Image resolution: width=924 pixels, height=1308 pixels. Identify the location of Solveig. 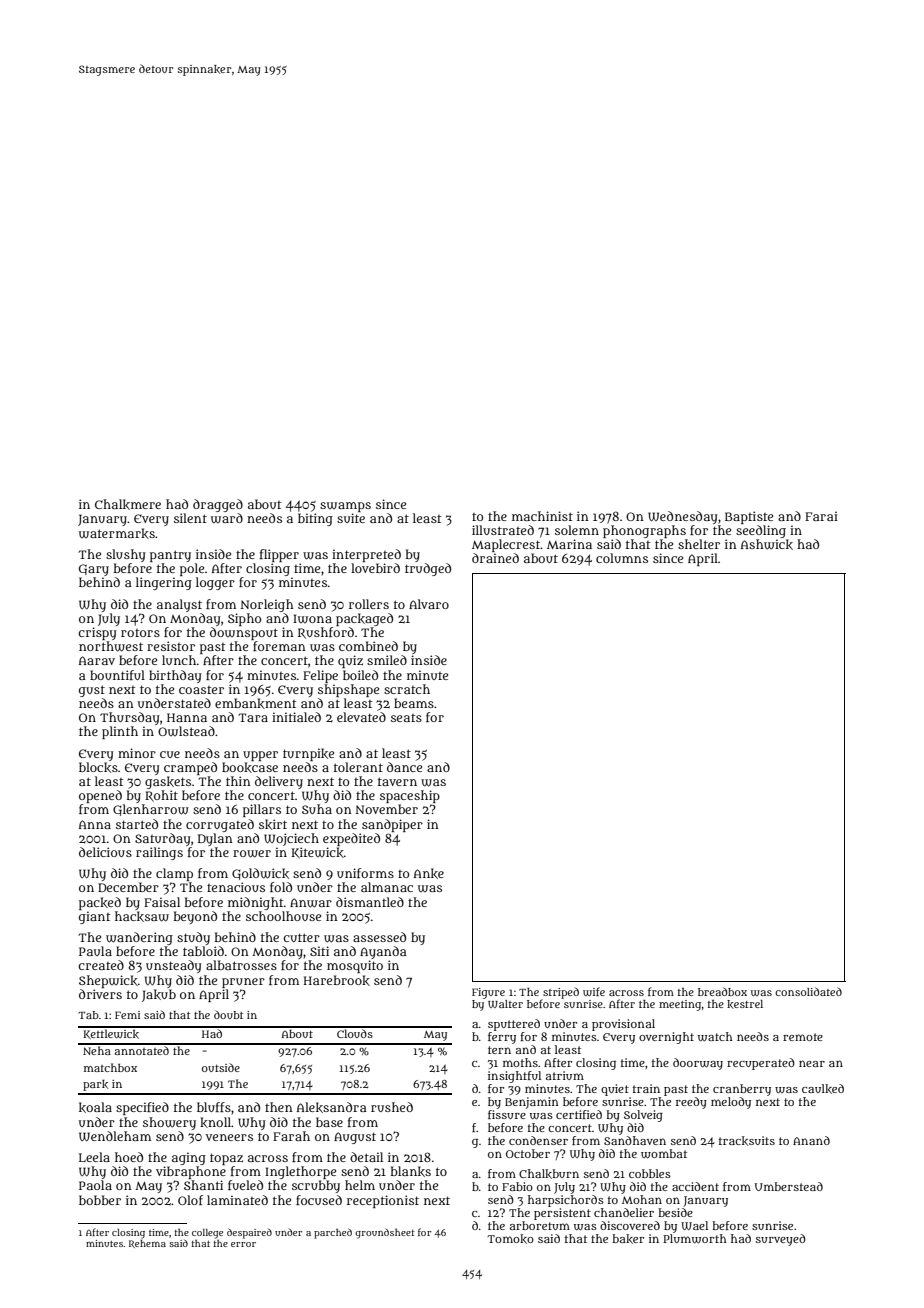
(643, 1116).
